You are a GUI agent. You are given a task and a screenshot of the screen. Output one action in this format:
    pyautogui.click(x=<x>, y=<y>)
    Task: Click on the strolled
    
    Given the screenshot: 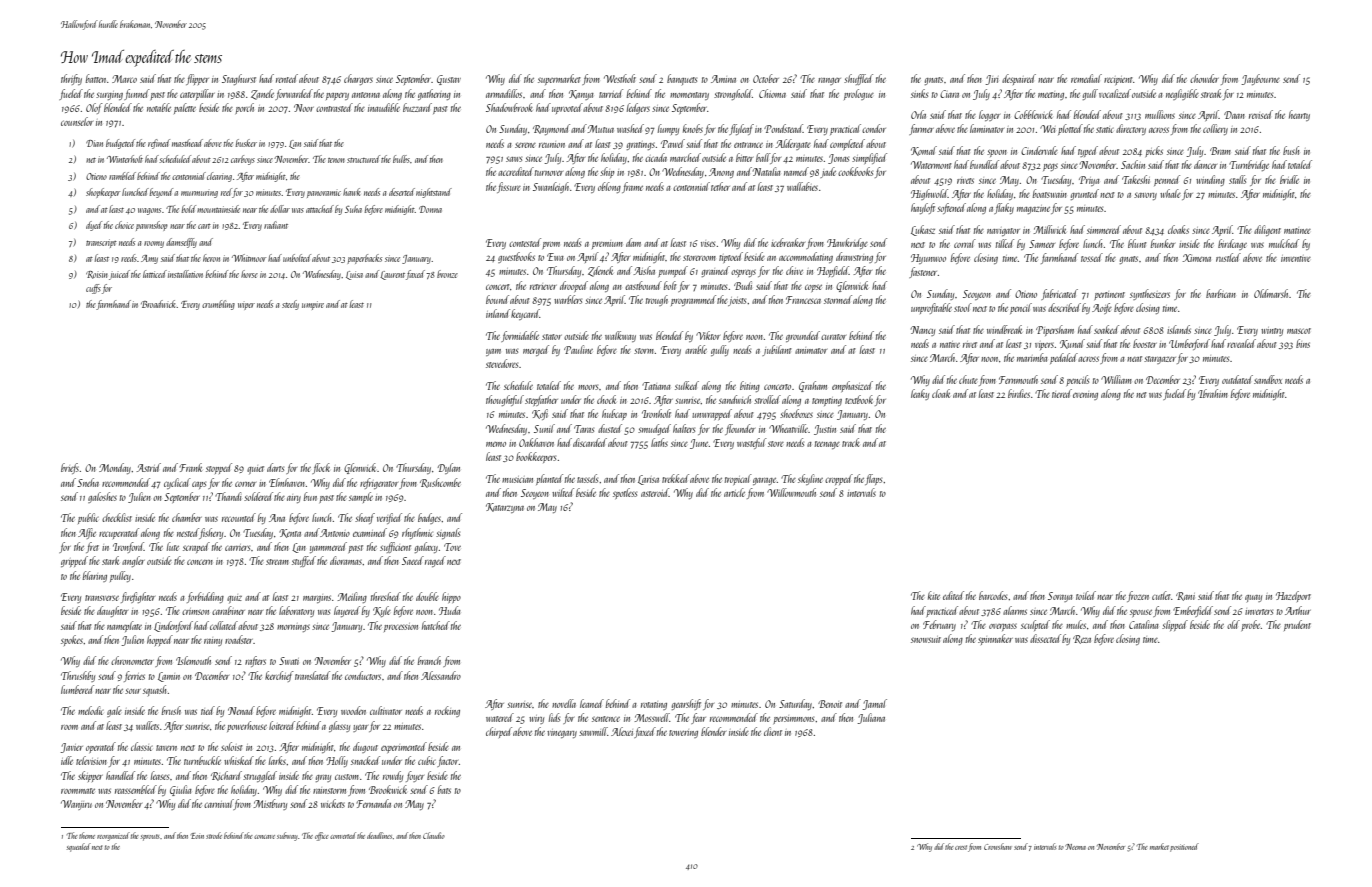 What is the action you would take?
    pyautogui.click(x=767, y=399)
